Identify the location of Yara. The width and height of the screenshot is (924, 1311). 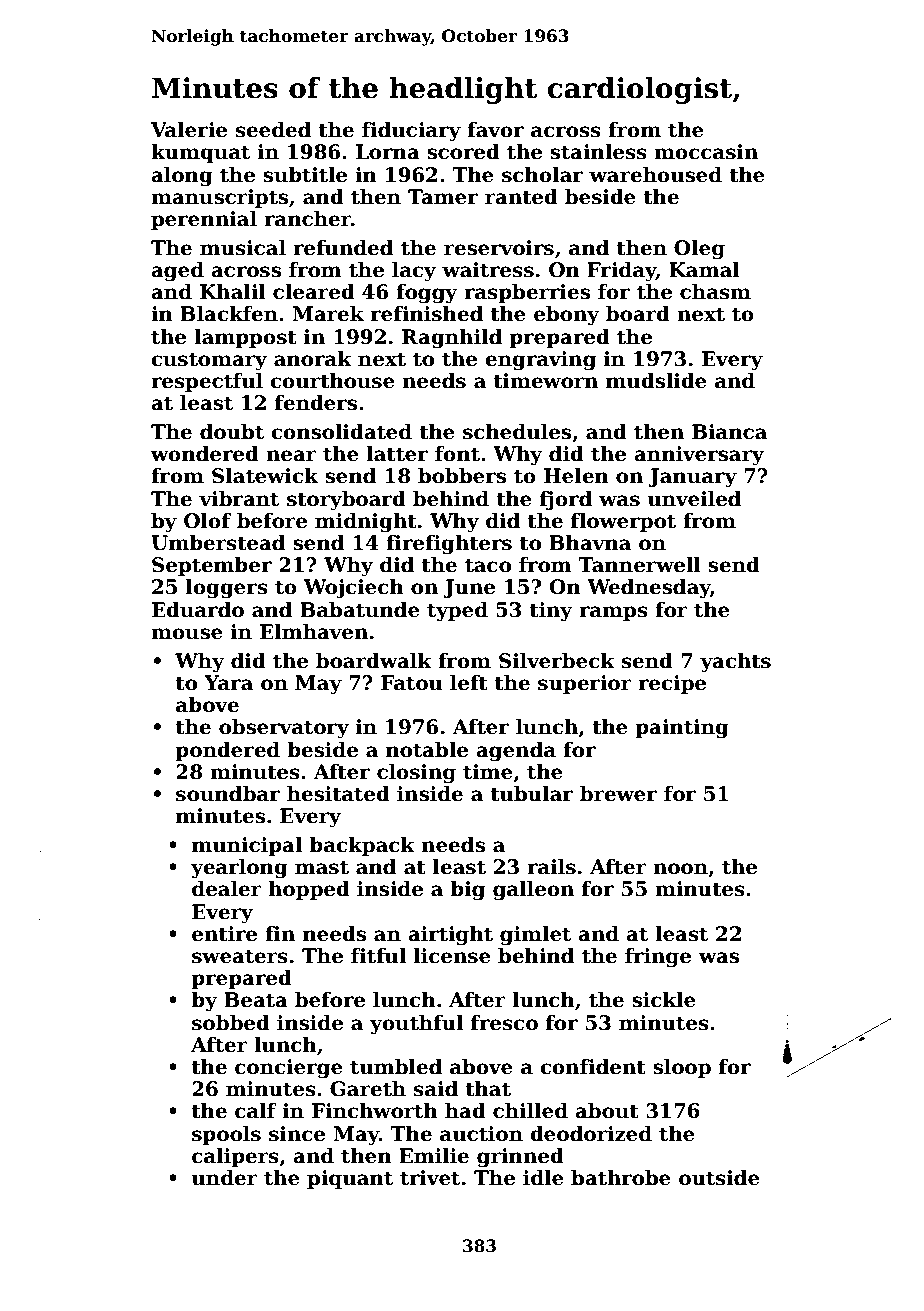
(228, 683).
